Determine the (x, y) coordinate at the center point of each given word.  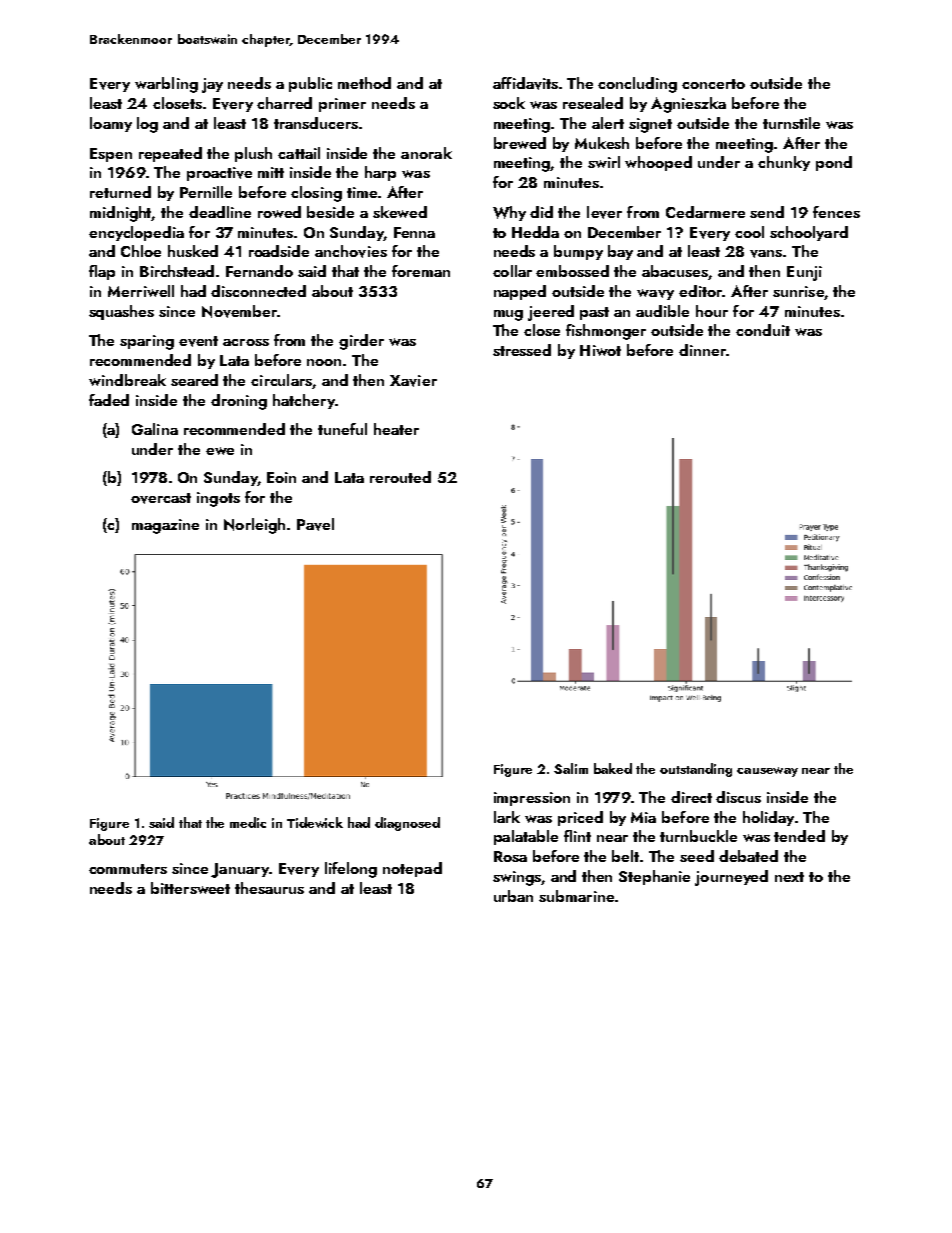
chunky (784, 163)
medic (248, 822)
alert (608, 123)
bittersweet (190, 888)
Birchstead (177, 271)
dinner (702, 350)
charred (284, 103)
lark (507, 817)
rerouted (400, 477)
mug (508, 315)
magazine (165, 526)
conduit (763, 330)
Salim (571, 768)
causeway (767, 772)
